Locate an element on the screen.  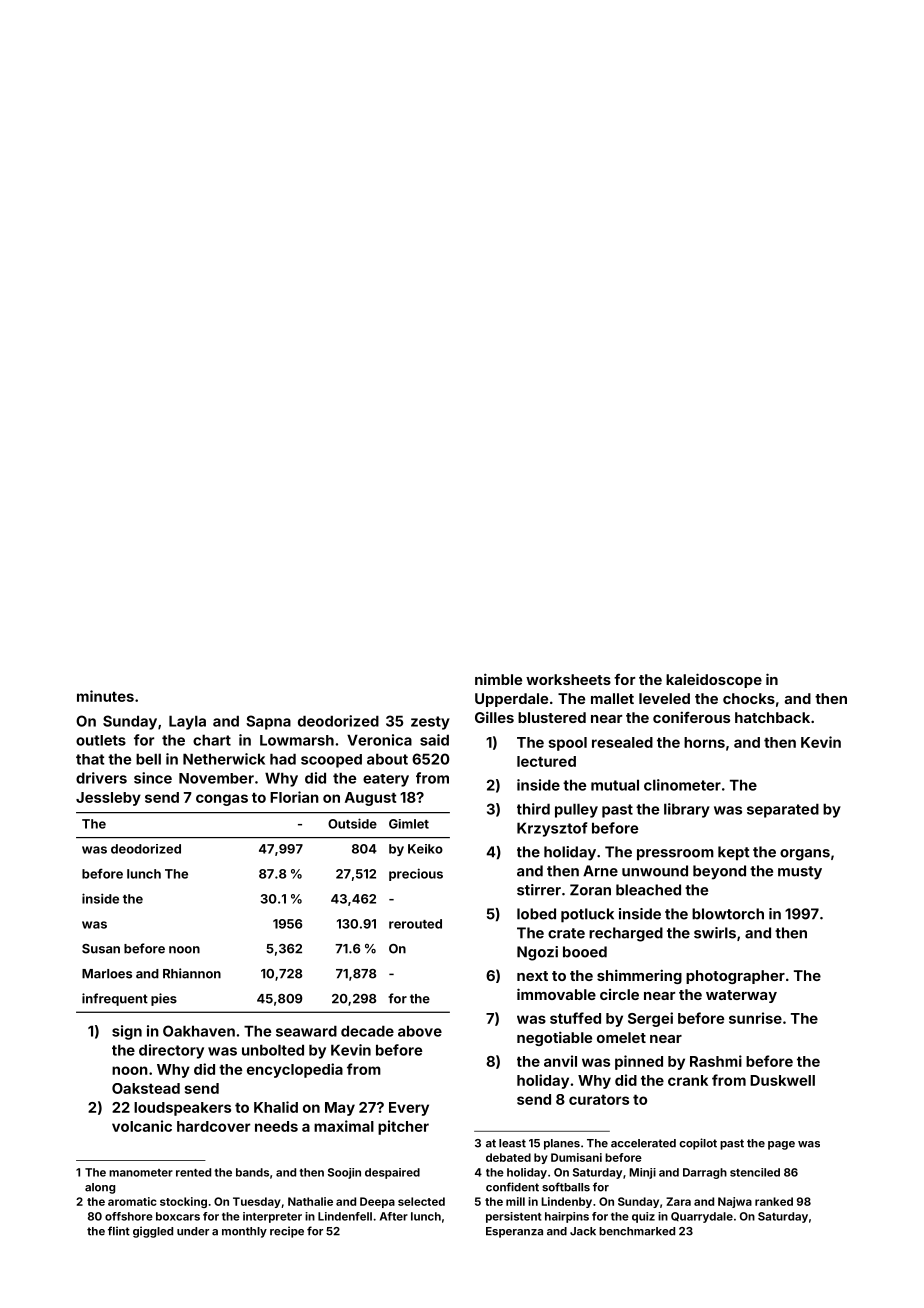
Rhiannon is located at coordinates (192, 973).
